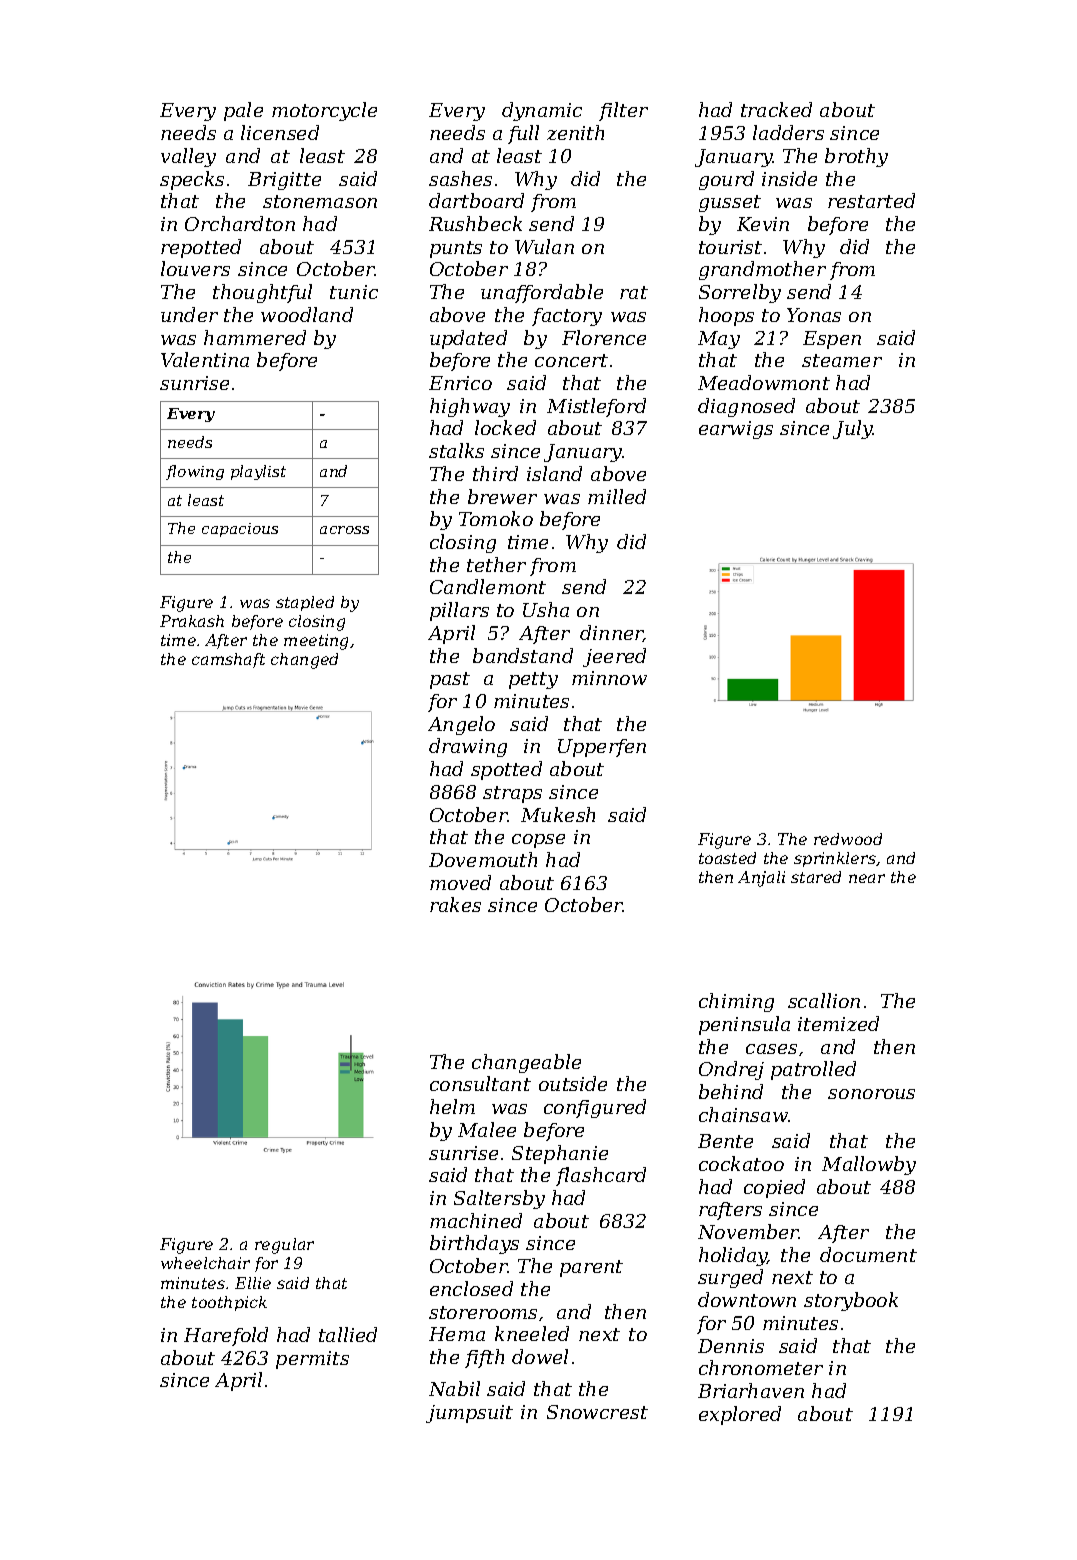  Describe the element at coordinates (205, 1263) in the screenshot. I see `wheelchair` at that location.
